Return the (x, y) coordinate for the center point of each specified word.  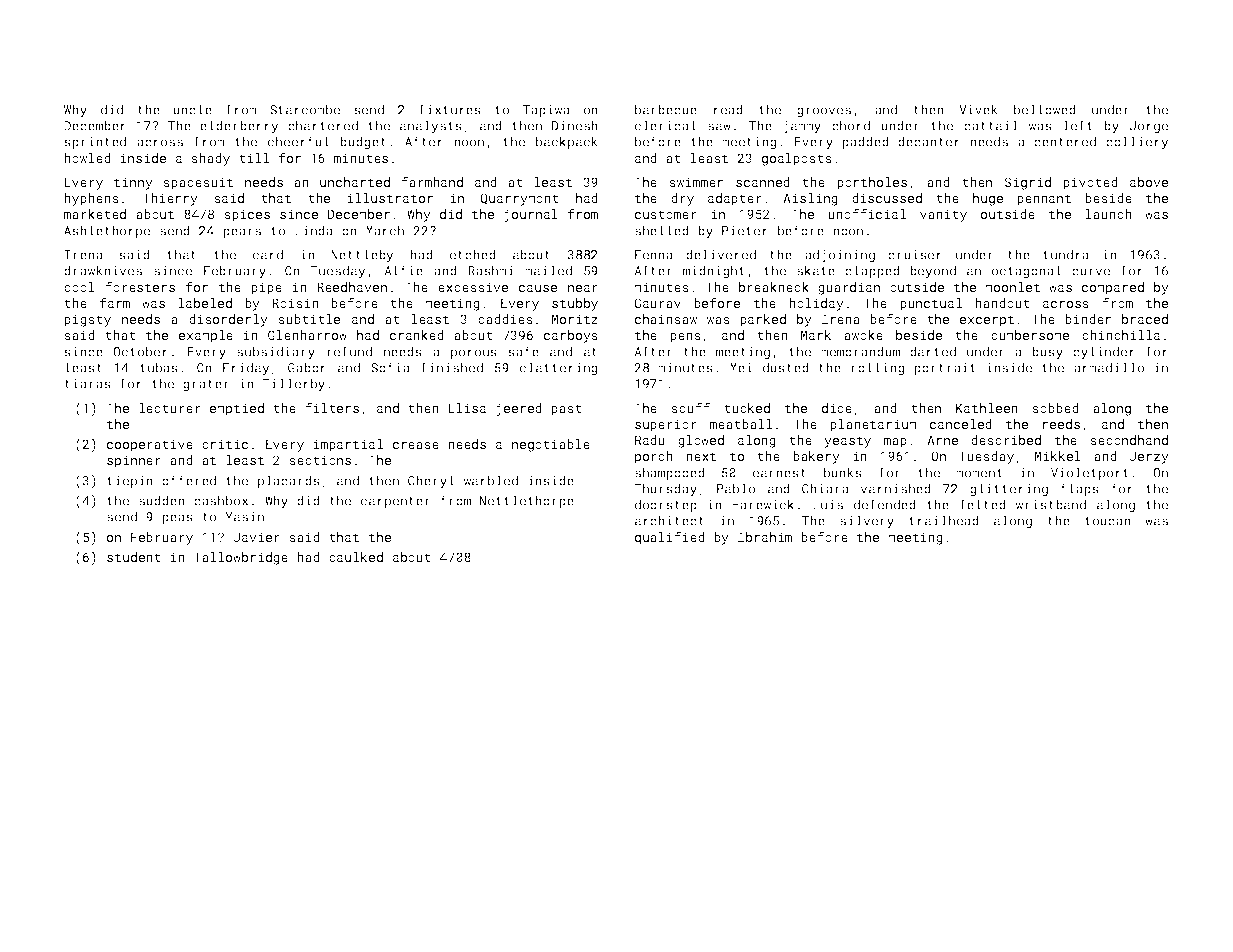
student (134, 557)
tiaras (87, 384)
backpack (567, 142)
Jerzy (1149, 457)
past (566, 410)
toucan (1108, 521)
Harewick (763, 504)
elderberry (239, 127)
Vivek (978, 109)
